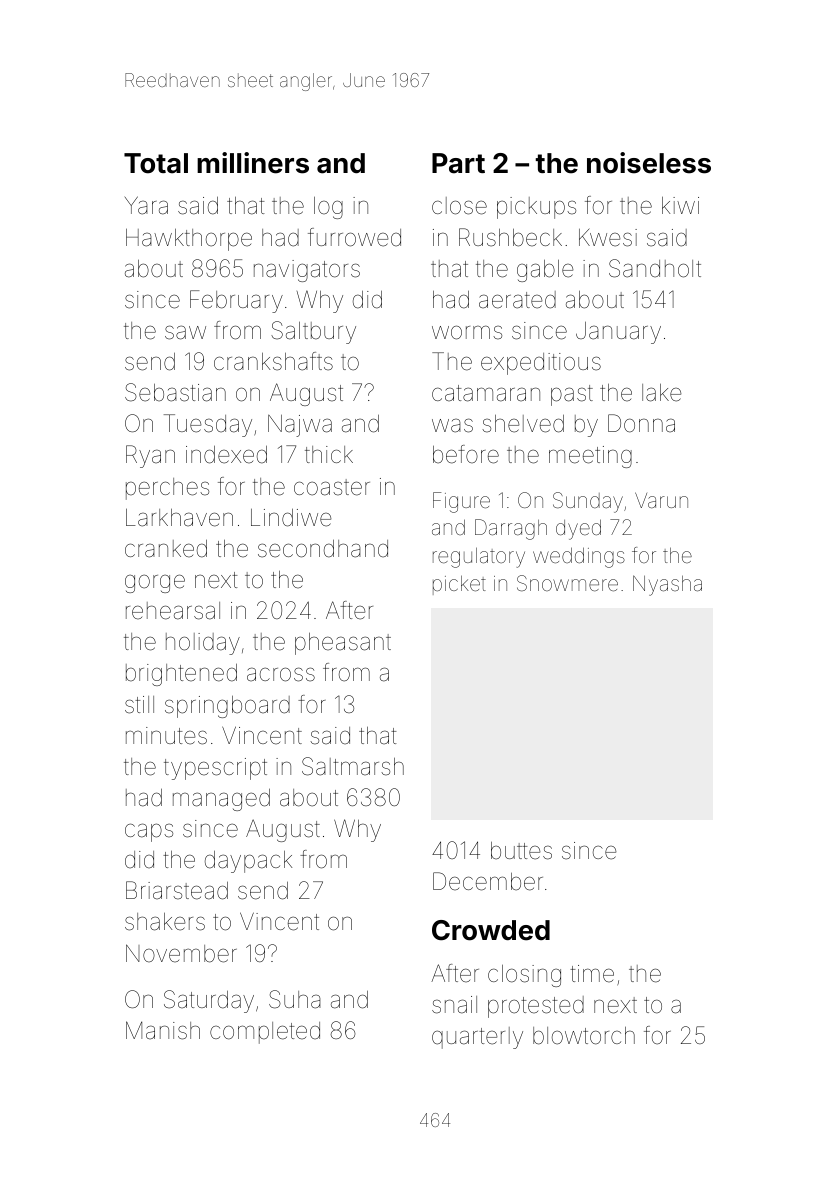 This screenshot has height=1188, width=837. I want to click on completed, so click(265, 1033).
